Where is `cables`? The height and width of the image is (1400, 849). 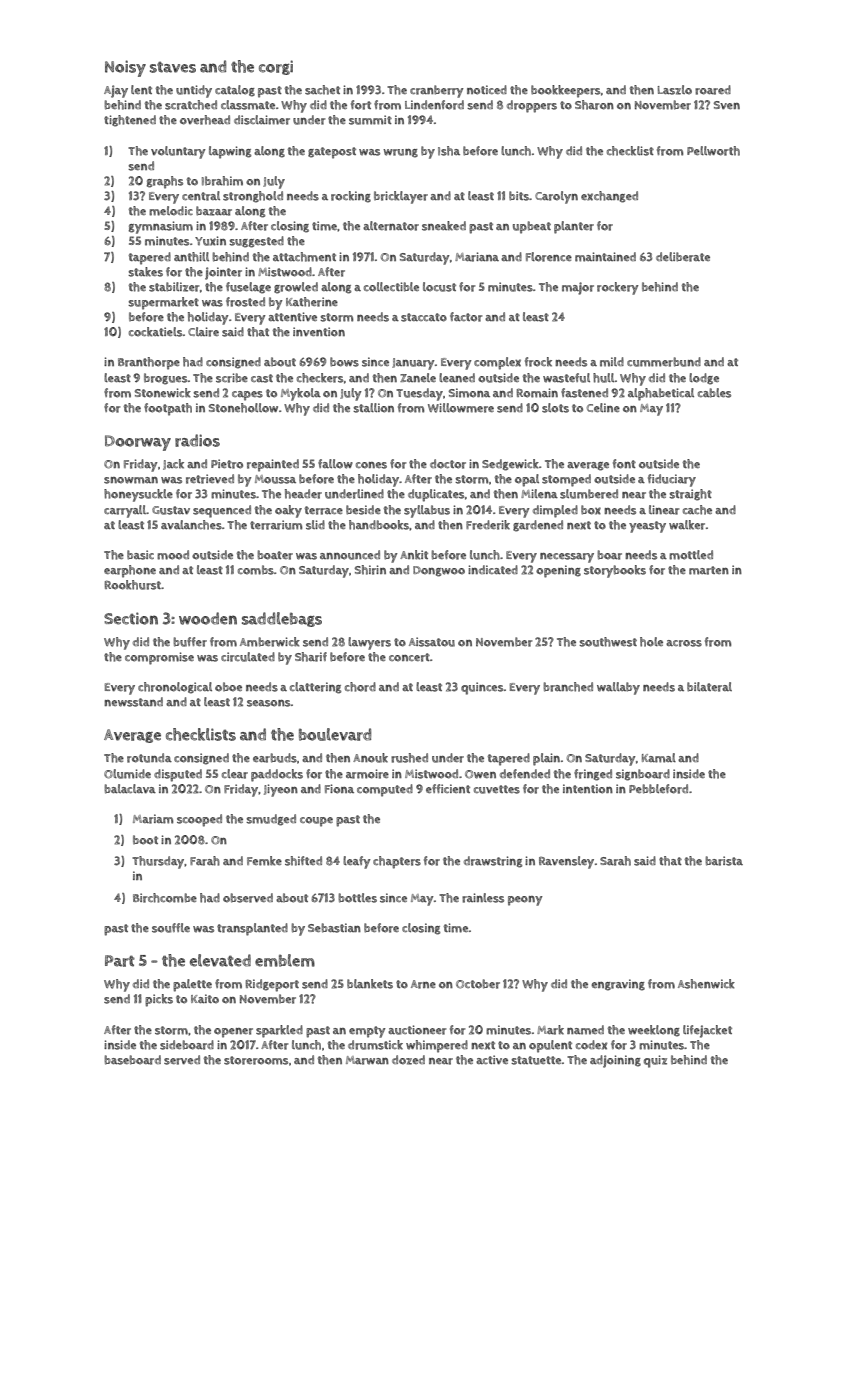
cables is located at coordinates (714, 393).
